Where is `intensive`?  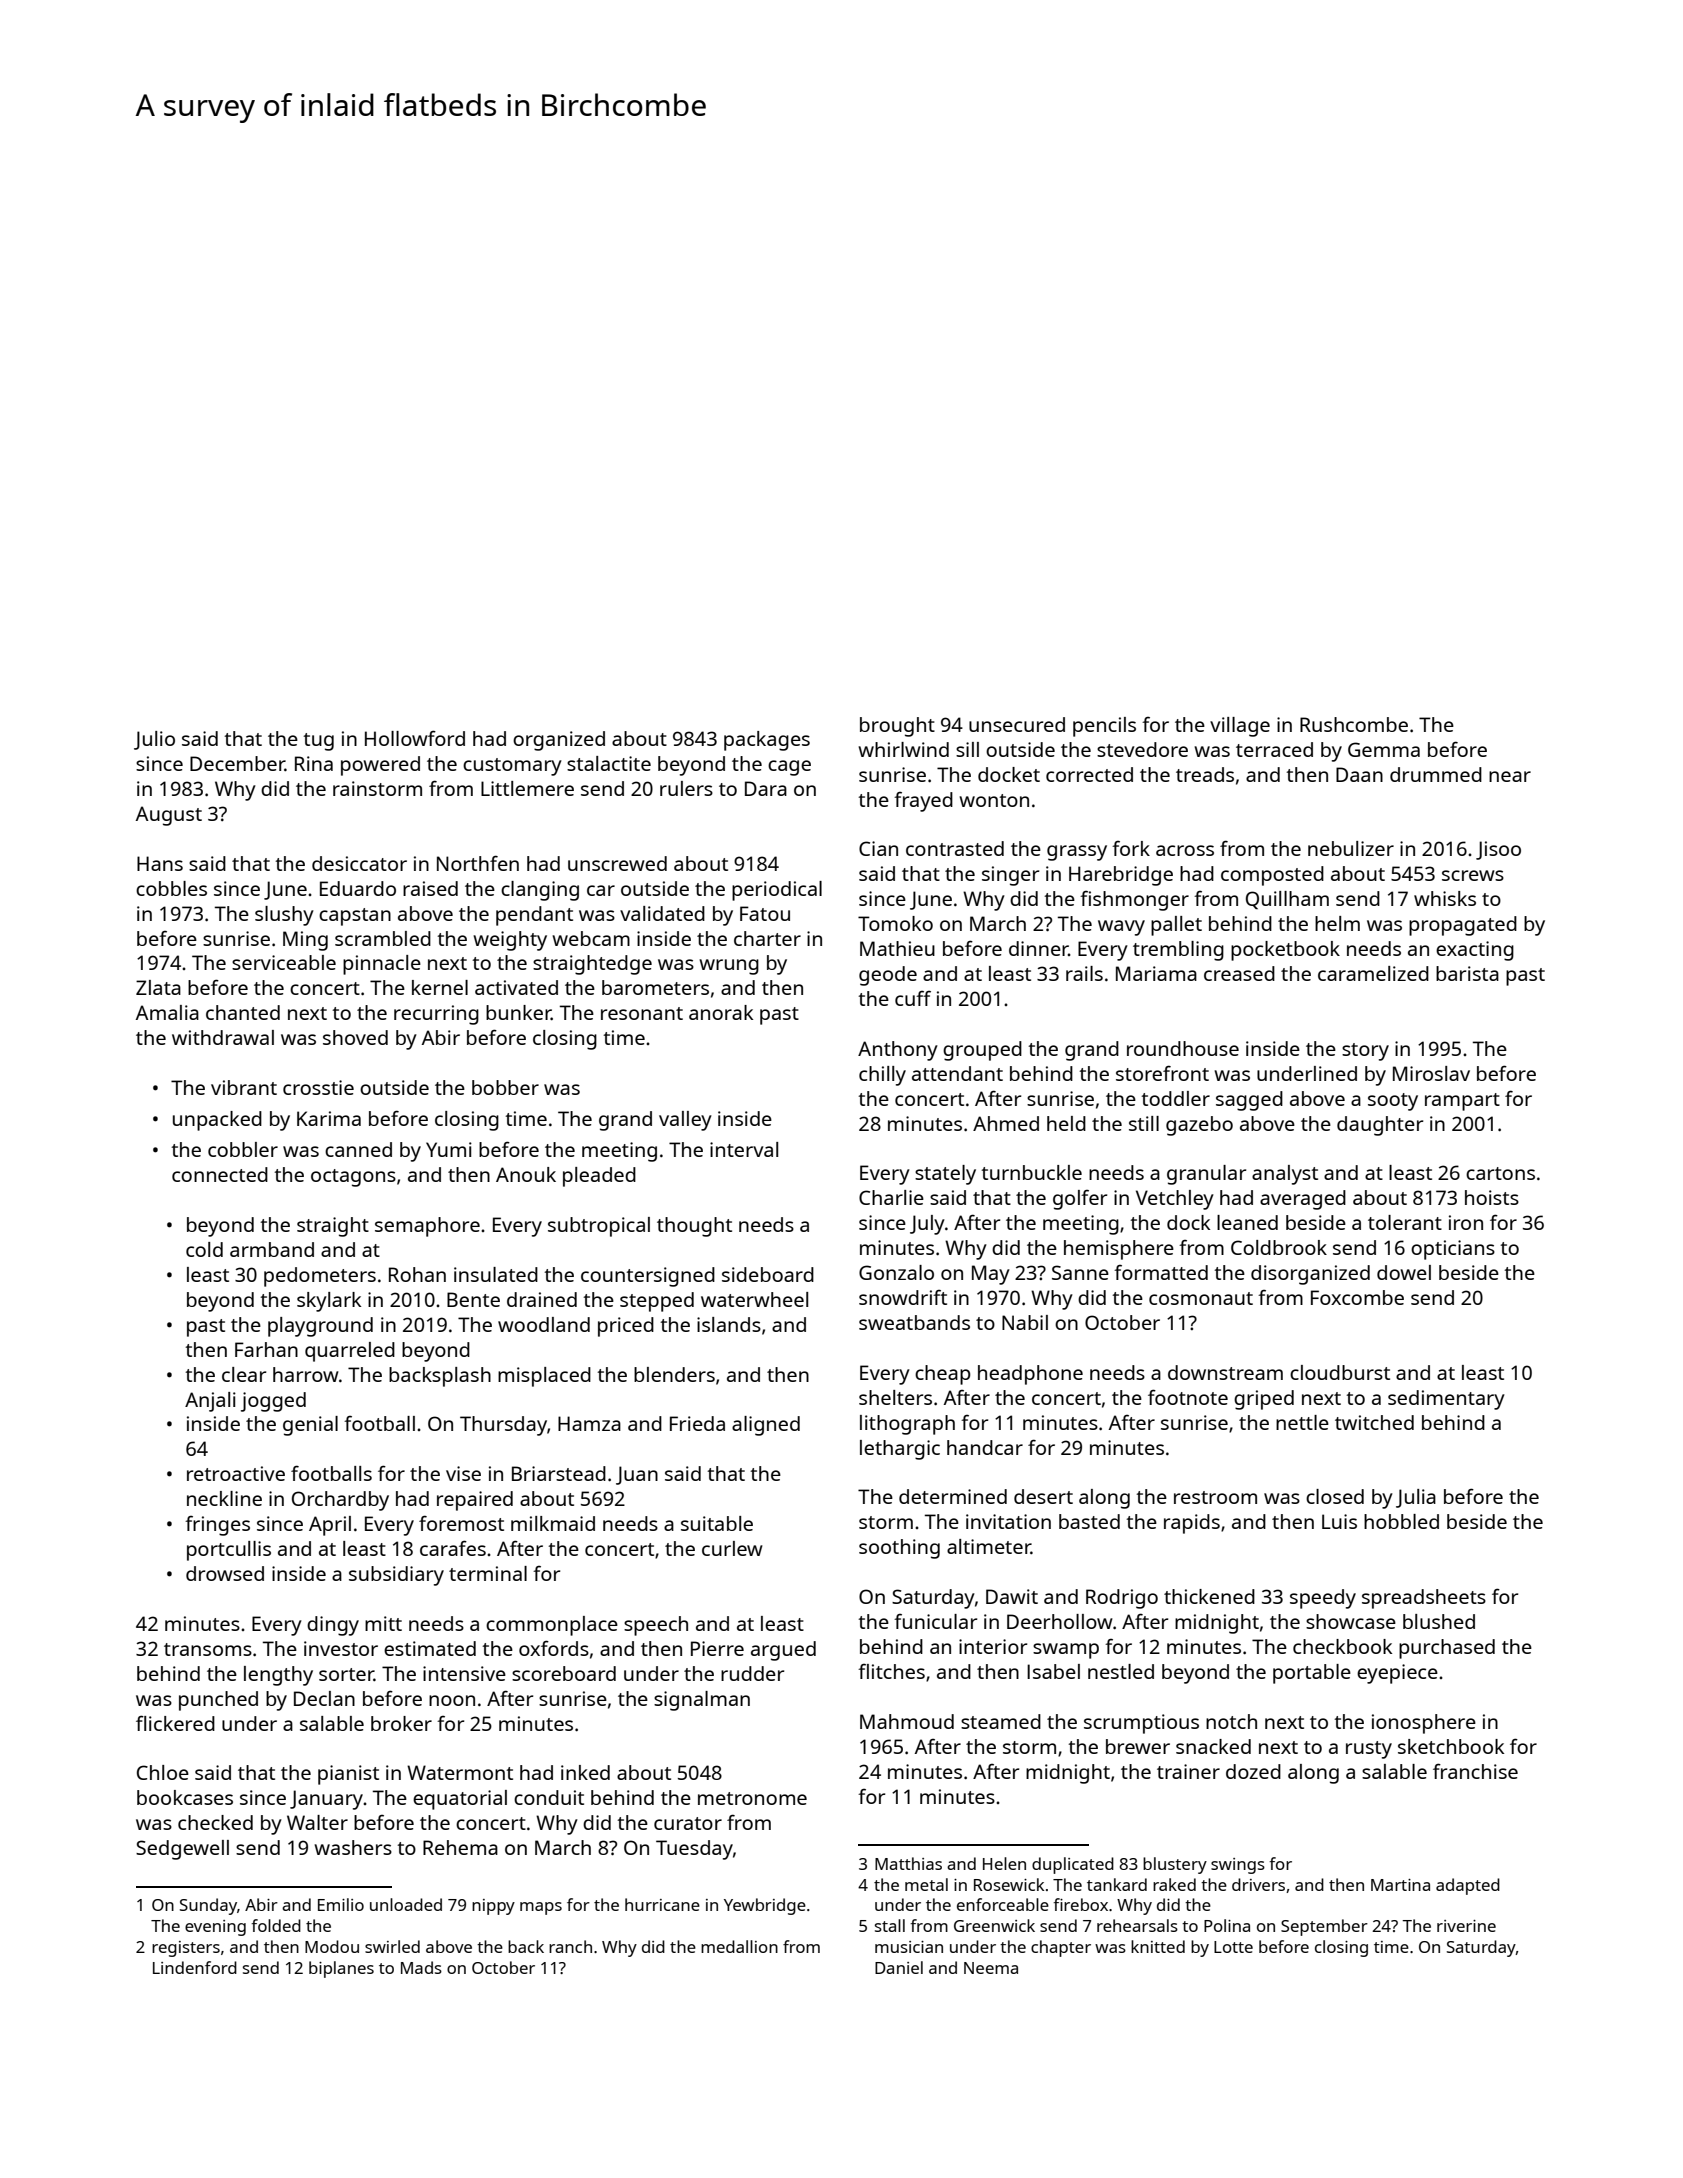
intensive is located at coordinates (464, 1673).
